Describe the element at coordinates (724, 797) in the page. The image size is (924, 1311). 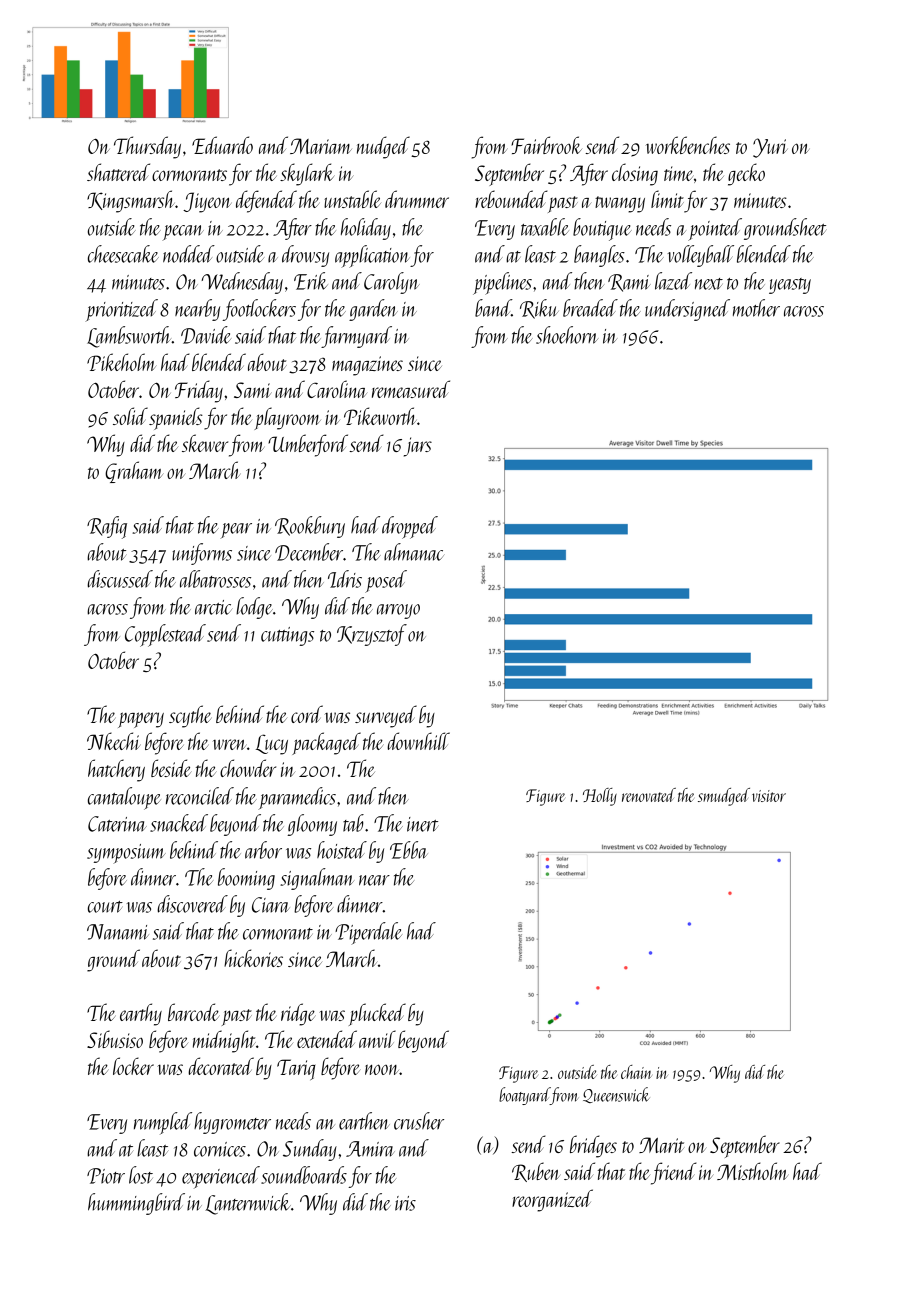
I see `smudged` at that location.
